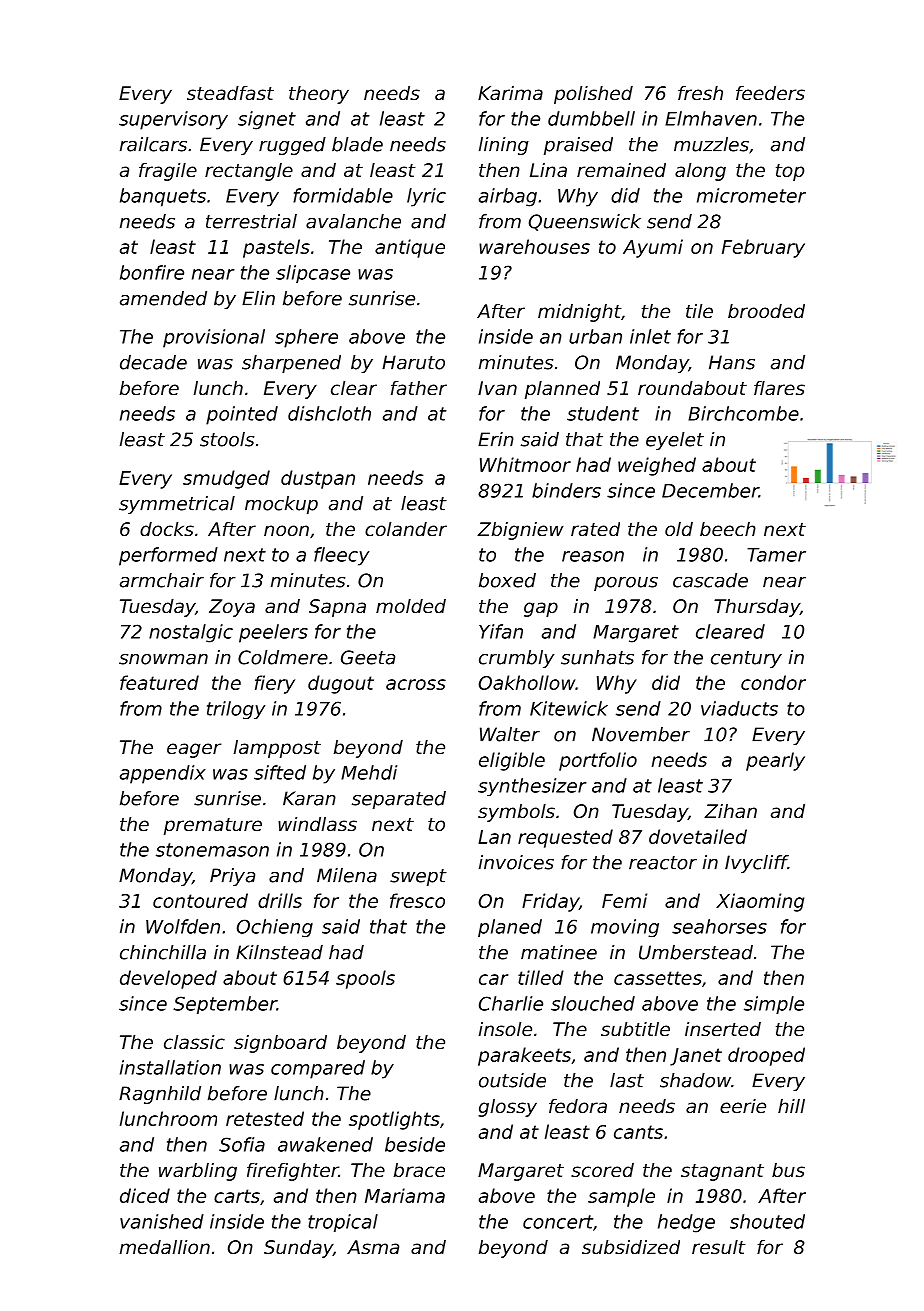  Describe the element at coordinates (558, 1222) in the image. I see `concert` at that location.
